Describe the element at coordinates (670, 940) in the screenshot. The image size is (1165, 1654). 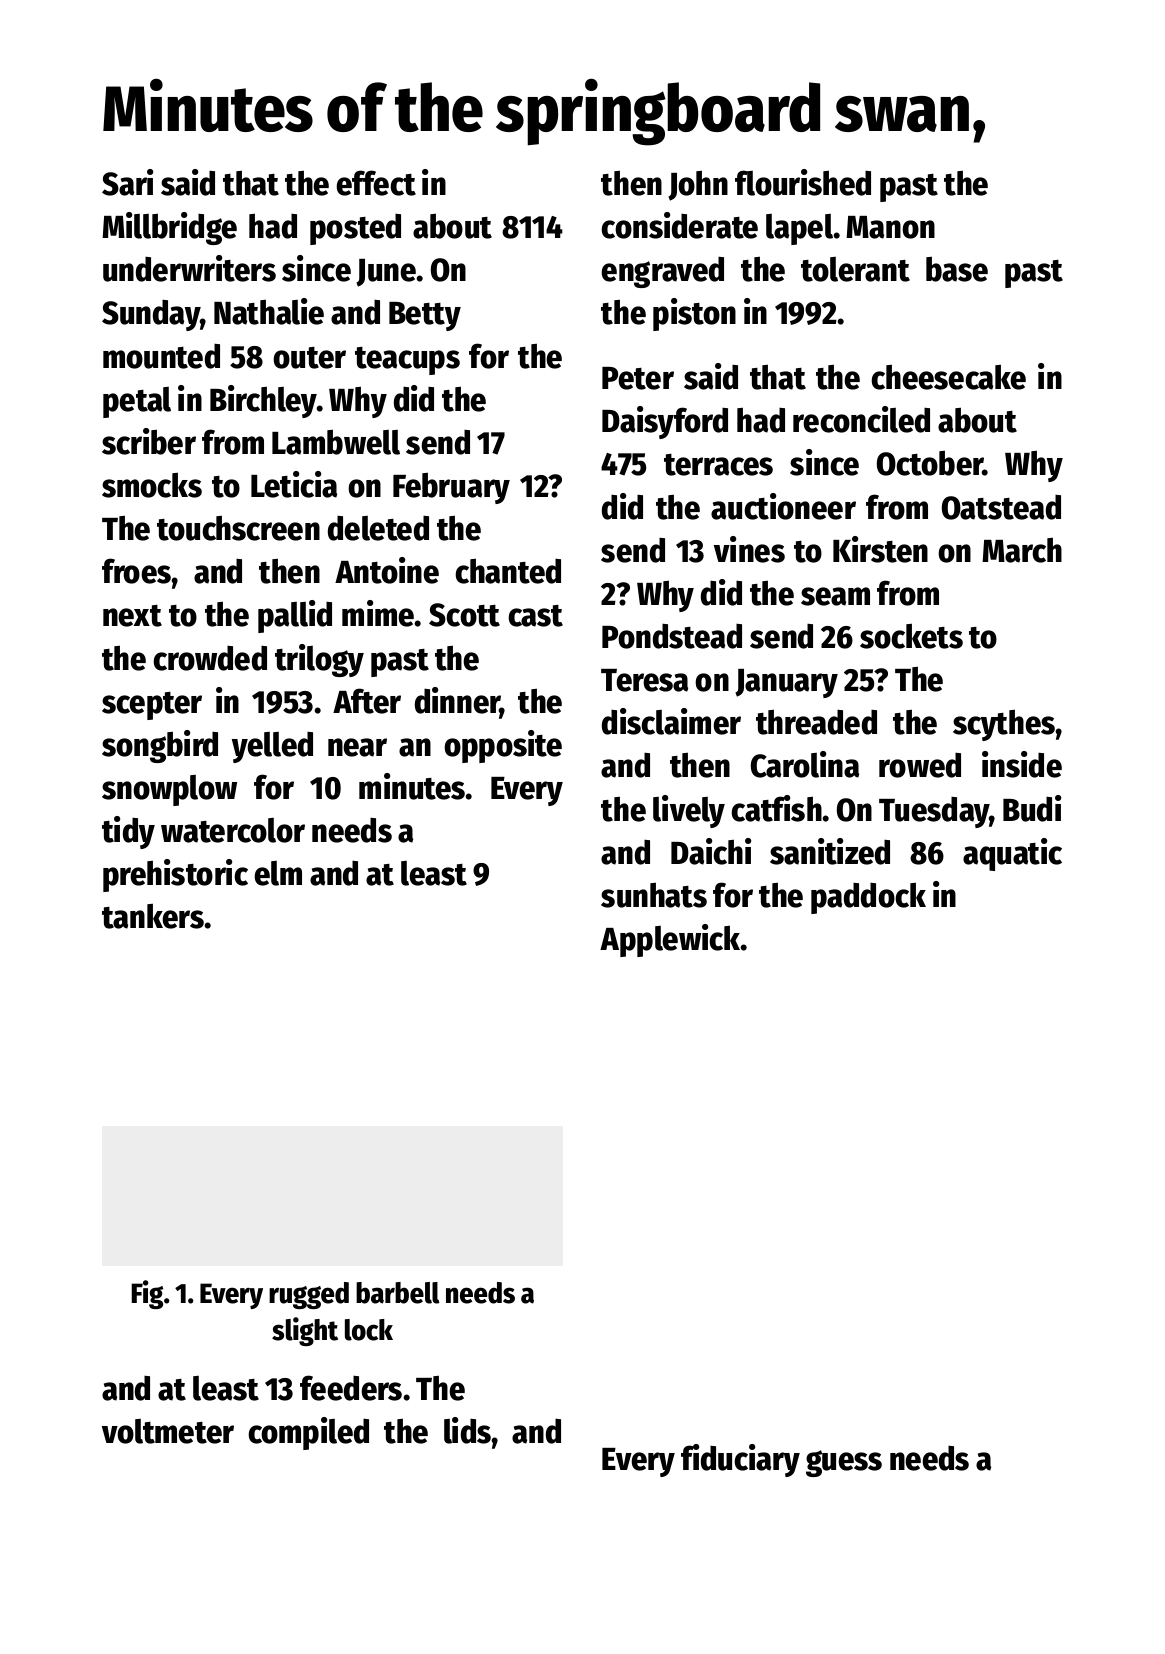
I see `Applewick` at that location.
